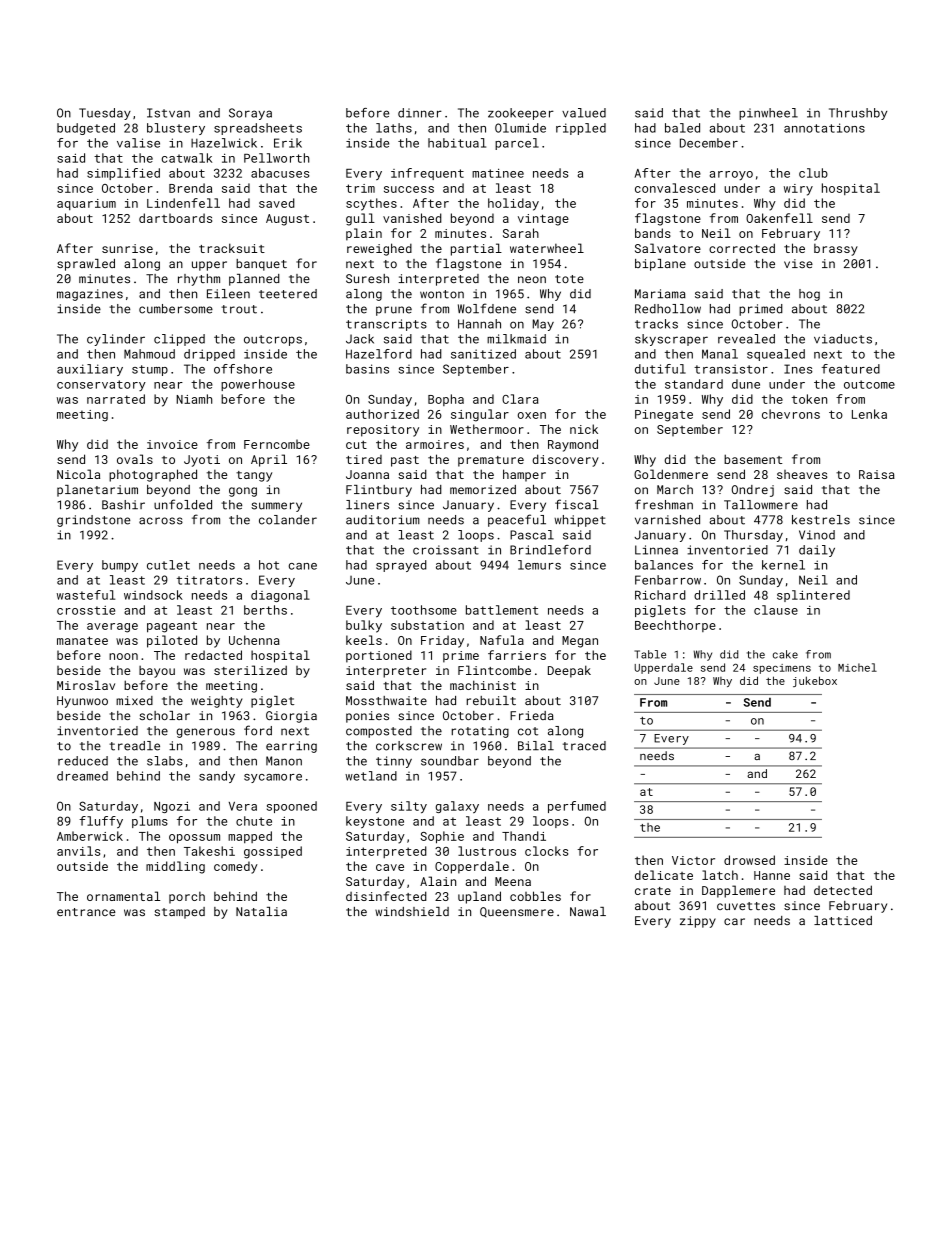  What do you see at coordinates (420, 113) in the screenshot?
I see `dinner` at bounding box center [420, 113].
